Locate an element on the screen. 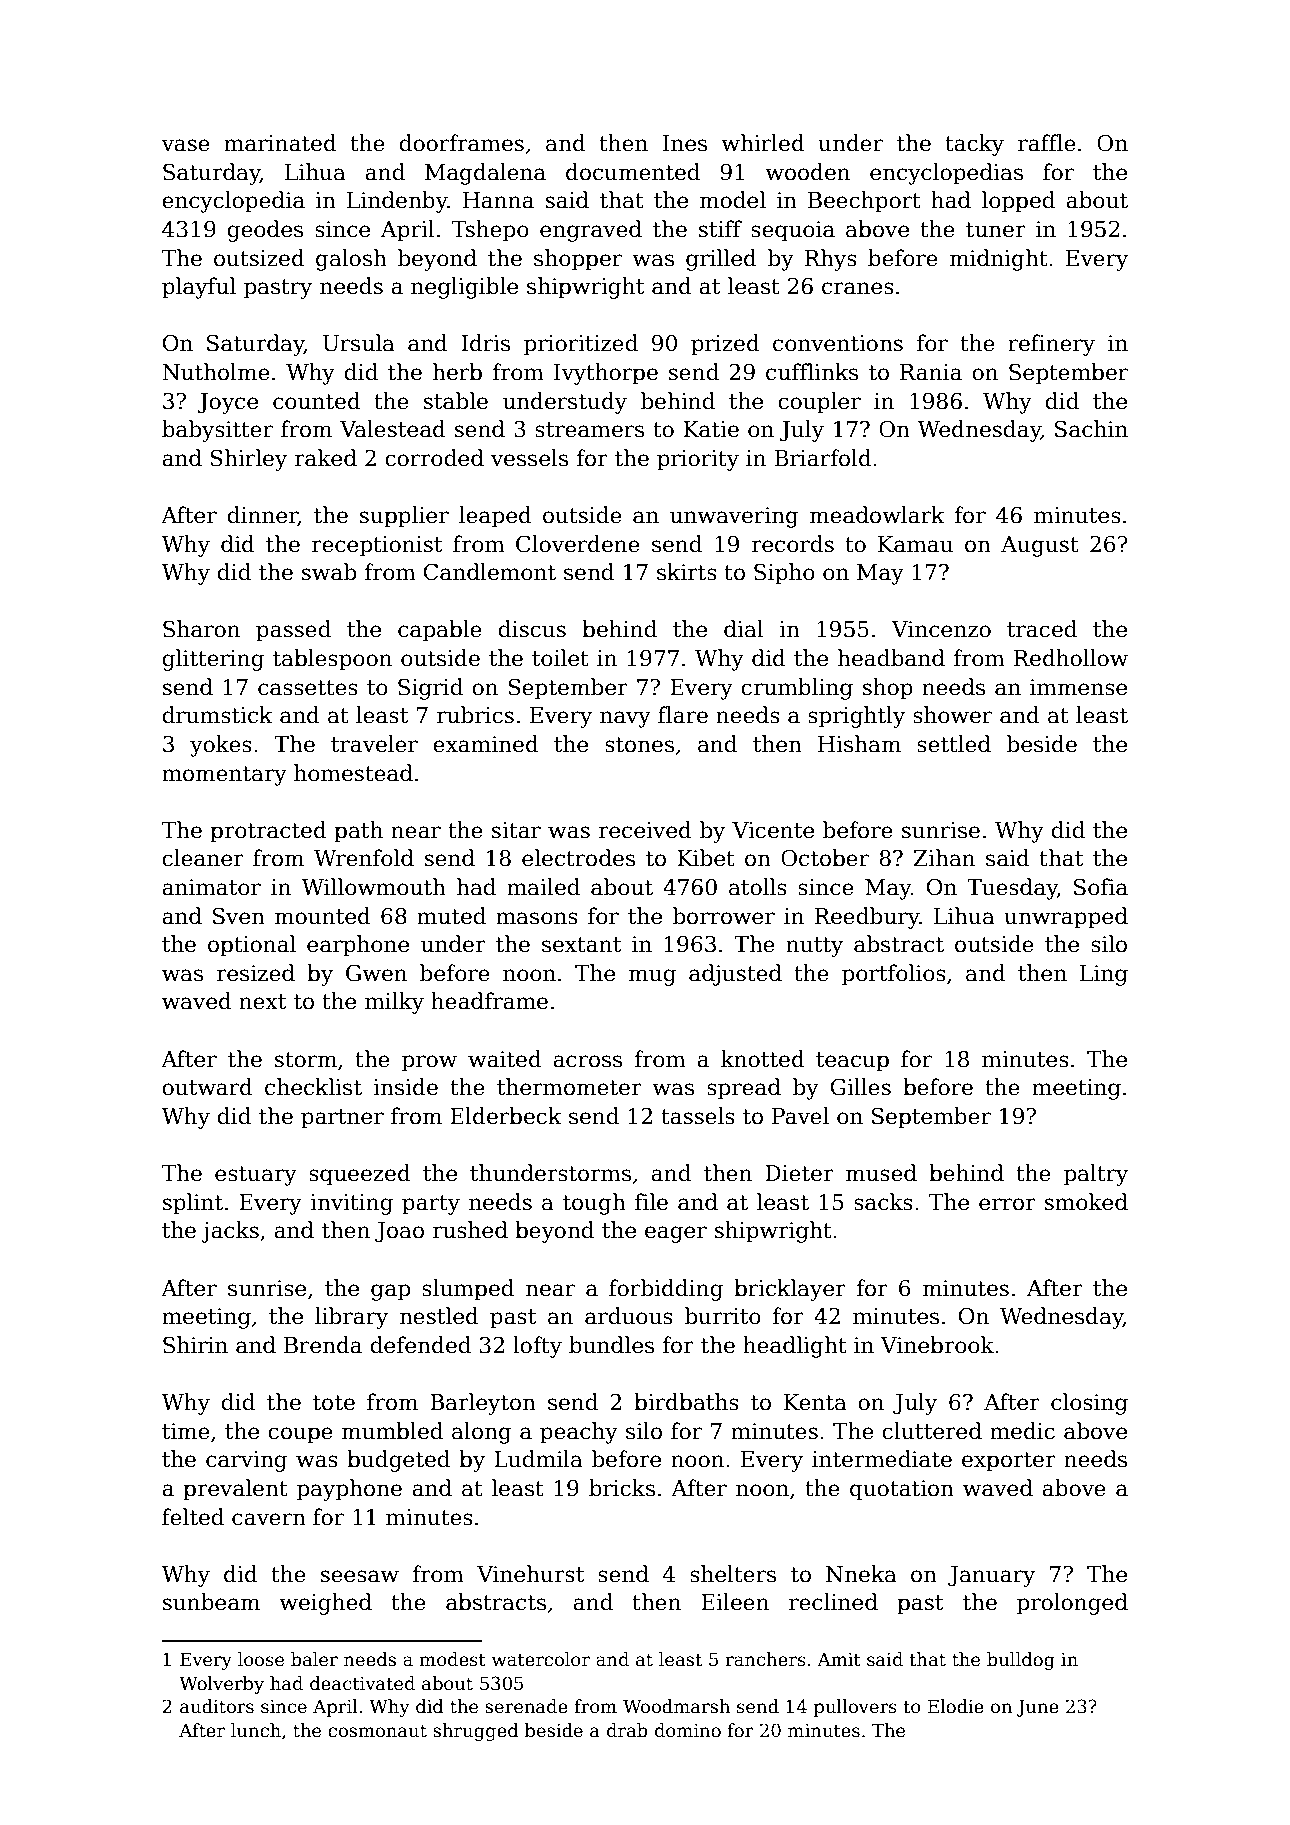  headframe is located at coordinates (489, 1001).
